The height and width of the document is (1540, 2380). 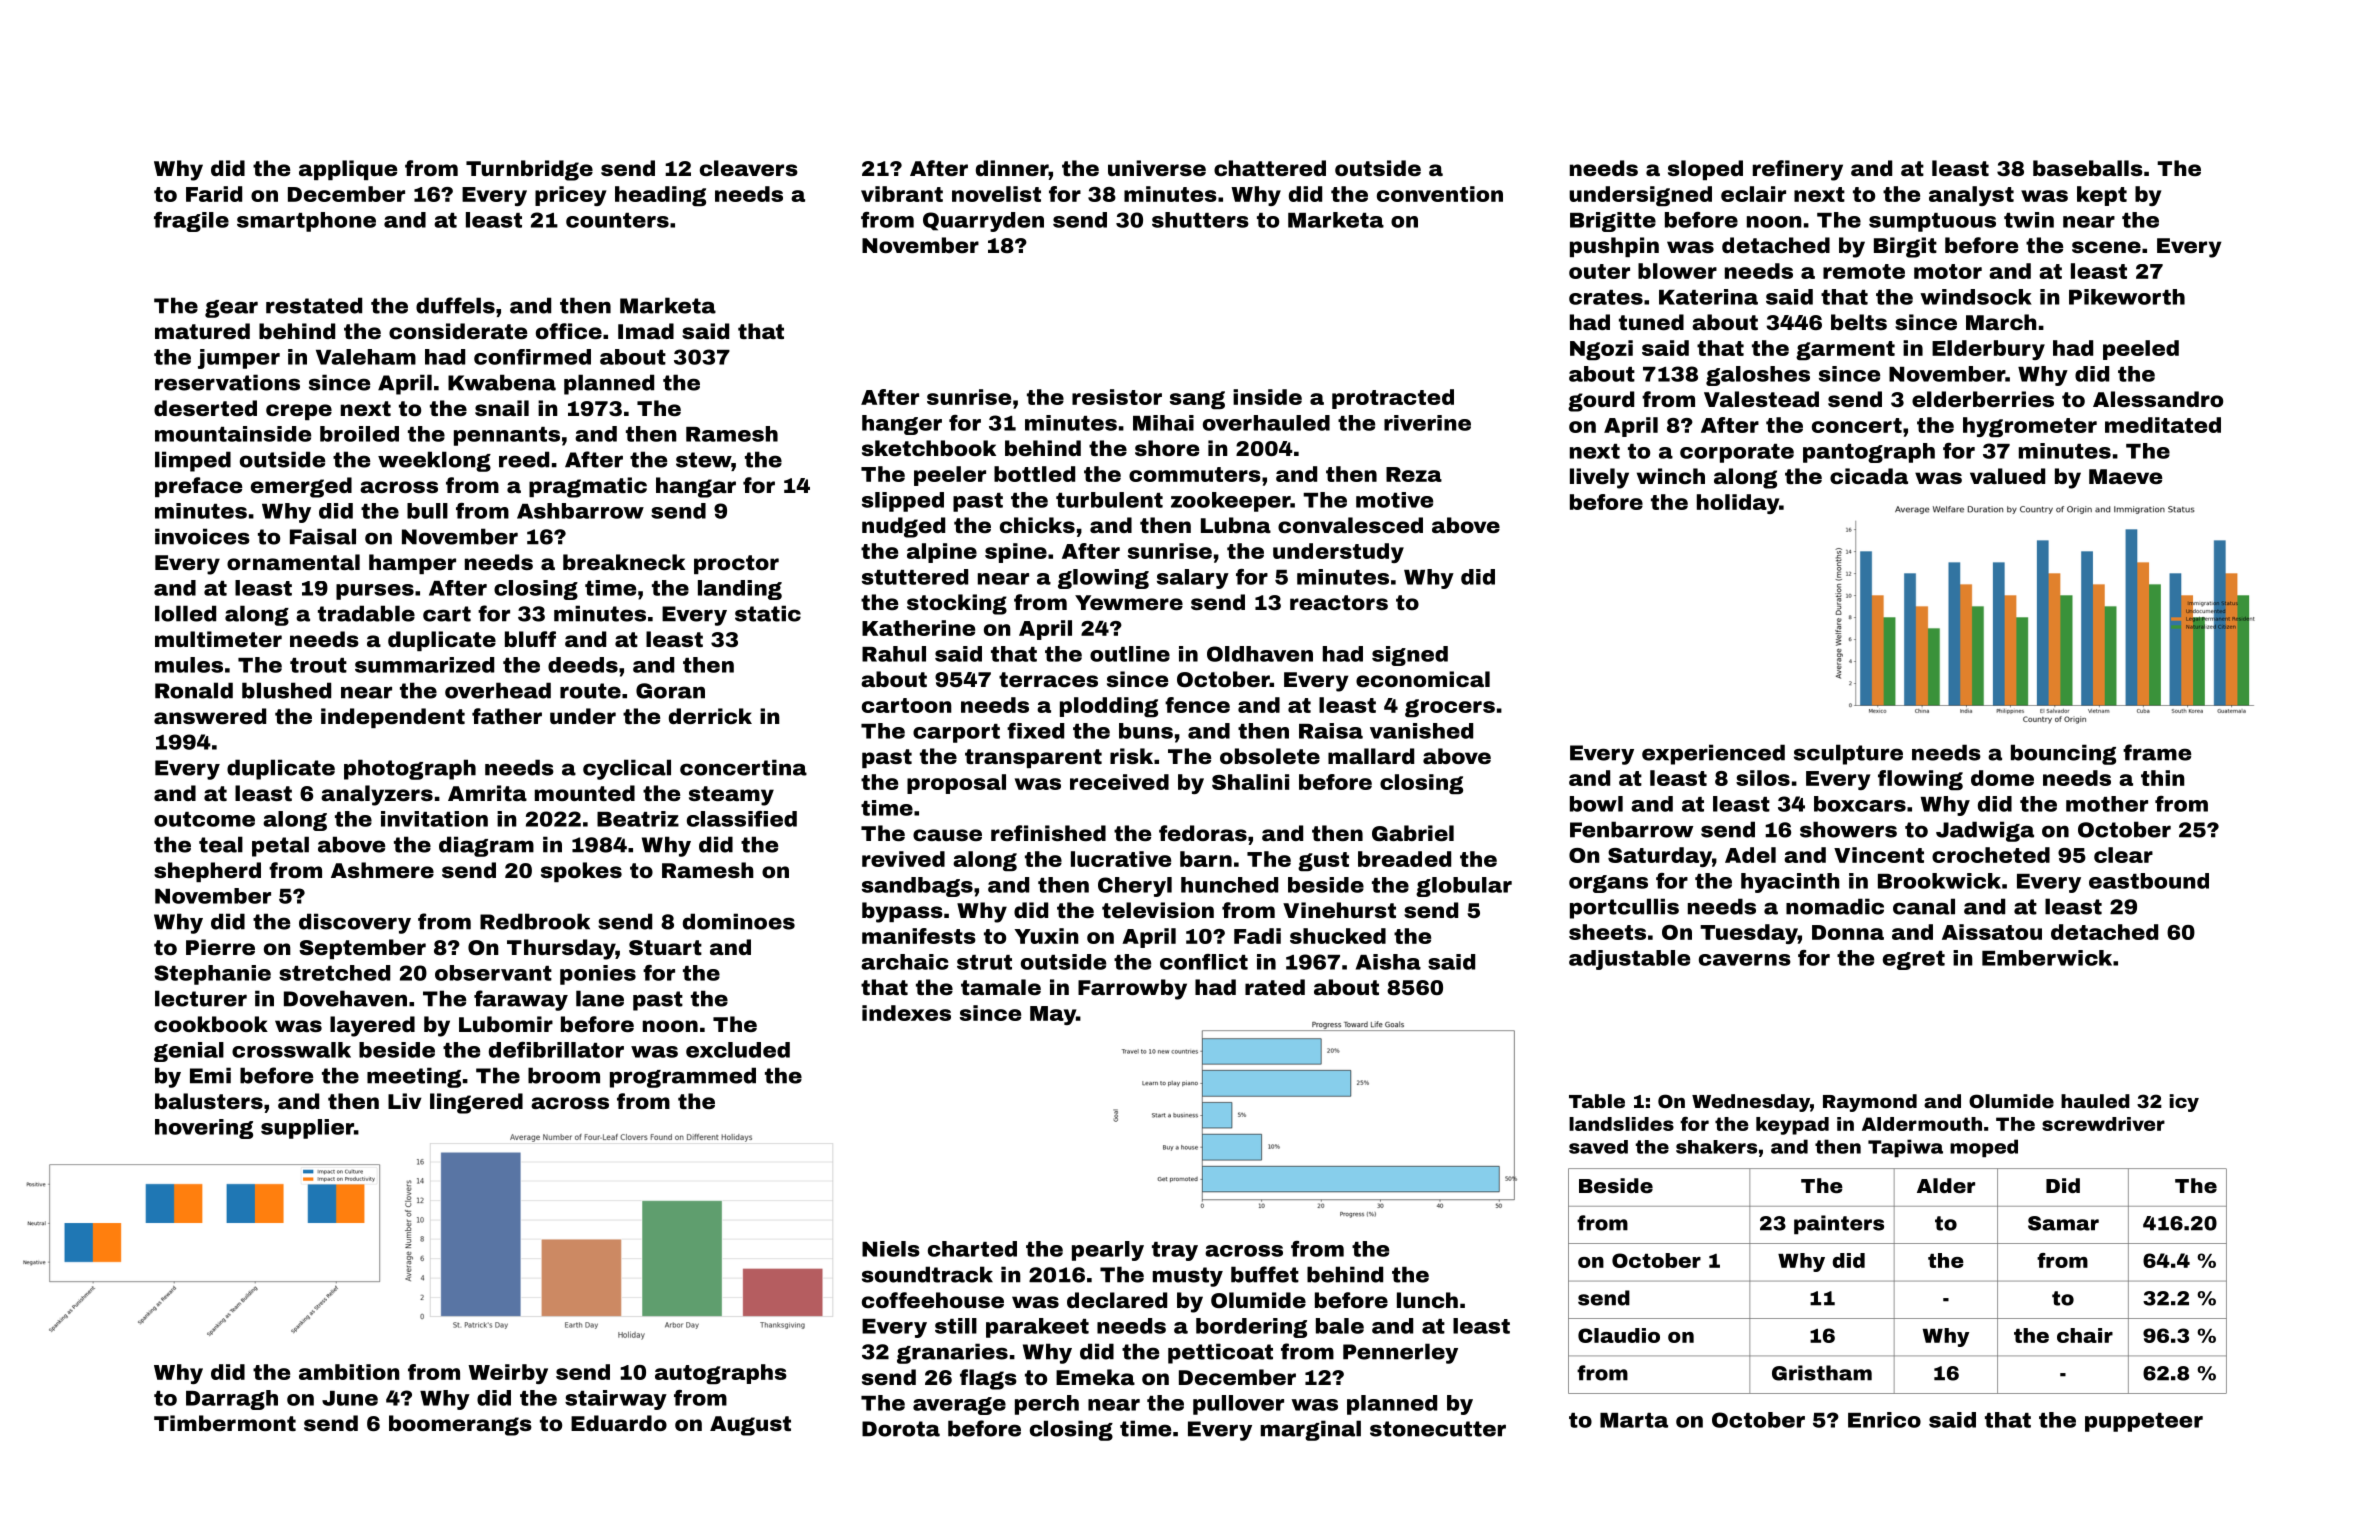 I want to click on Samar, so click(x=2063, y=1223).
